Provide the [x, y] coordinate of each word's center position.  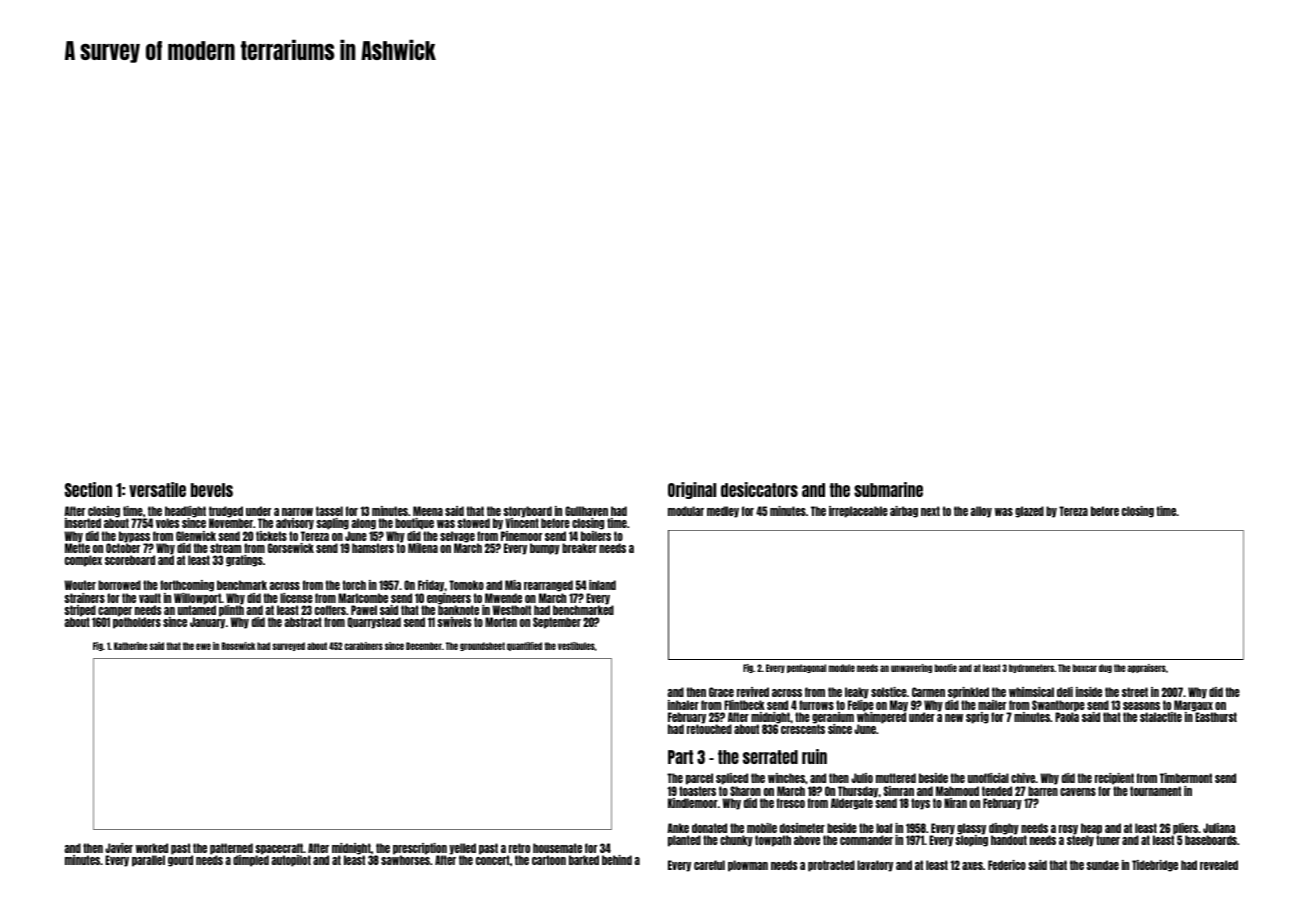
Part [680, 757]
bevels [212, 490]
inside [1089, 692]
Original [692, 490]
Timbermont [1186, 778]
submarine [888, 489]
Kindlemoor [693, 803]
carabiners [364, 646]
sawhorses [405, 860]
